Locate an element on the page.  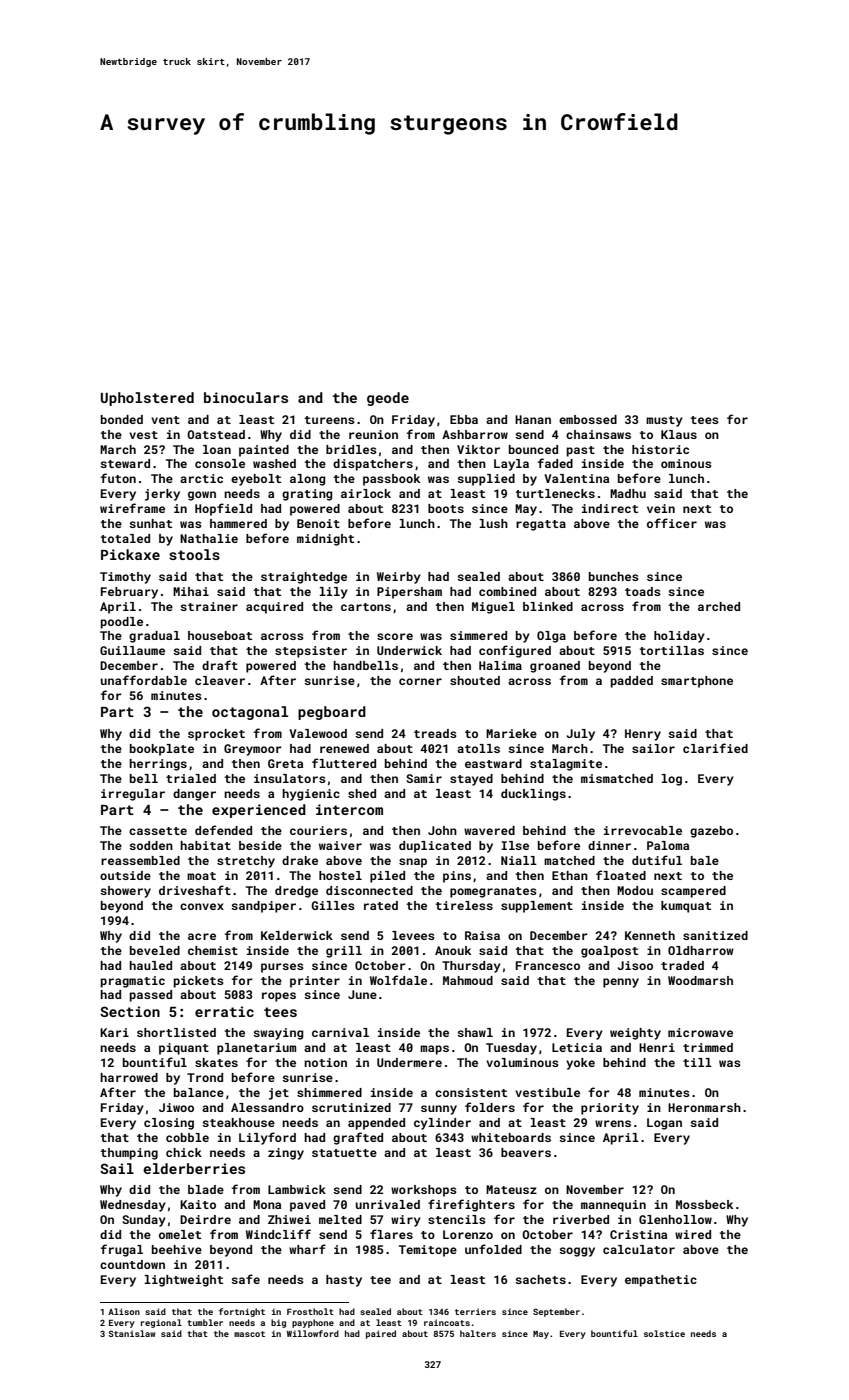
strainer is located at coordinates (209, 606).
